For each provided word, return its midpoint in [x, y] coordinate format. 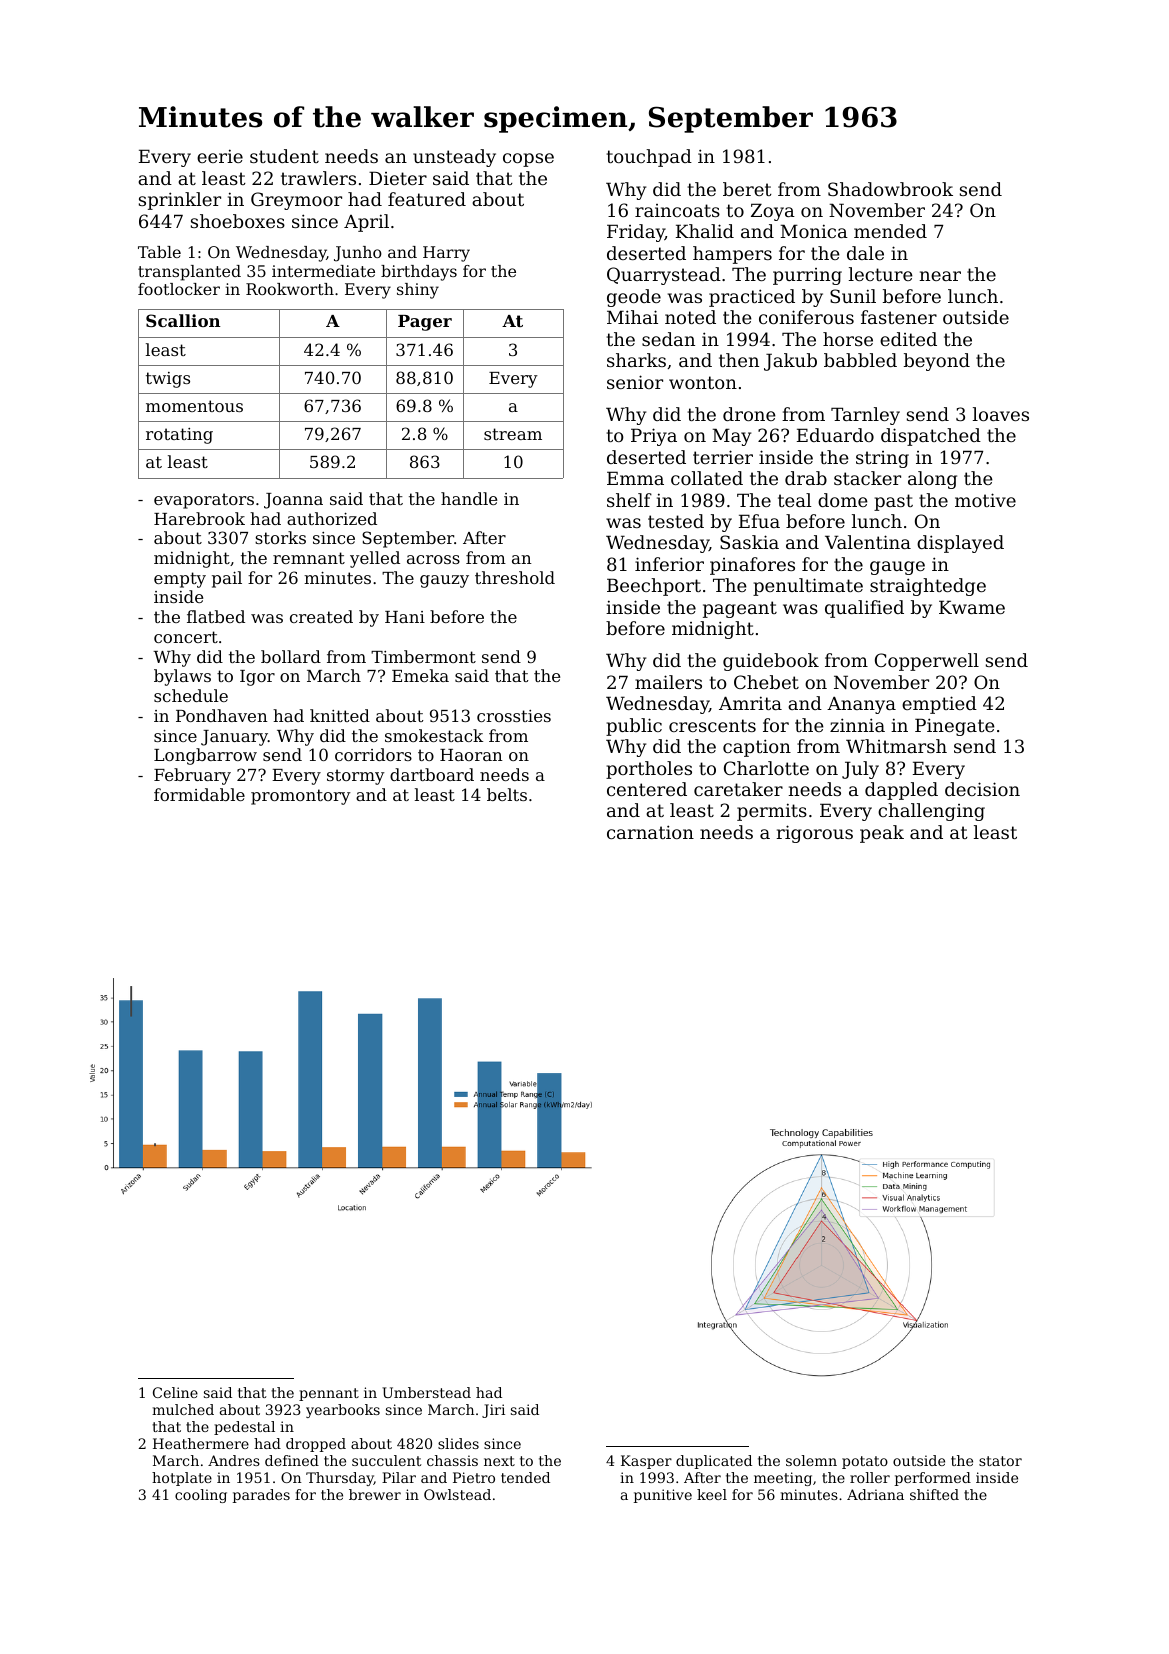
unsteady [454, 158]
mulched [183, 1409]
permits [772, 812]
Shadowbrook [890, 189]
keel [712, 1494]
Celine [175, 1392]
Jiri [493, 1411]
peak [882, 834]
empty [180, 580]
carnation [650, 832]
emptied [939, 705]
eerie [220, 156]
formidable [199, 794]
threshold [515, 577]
